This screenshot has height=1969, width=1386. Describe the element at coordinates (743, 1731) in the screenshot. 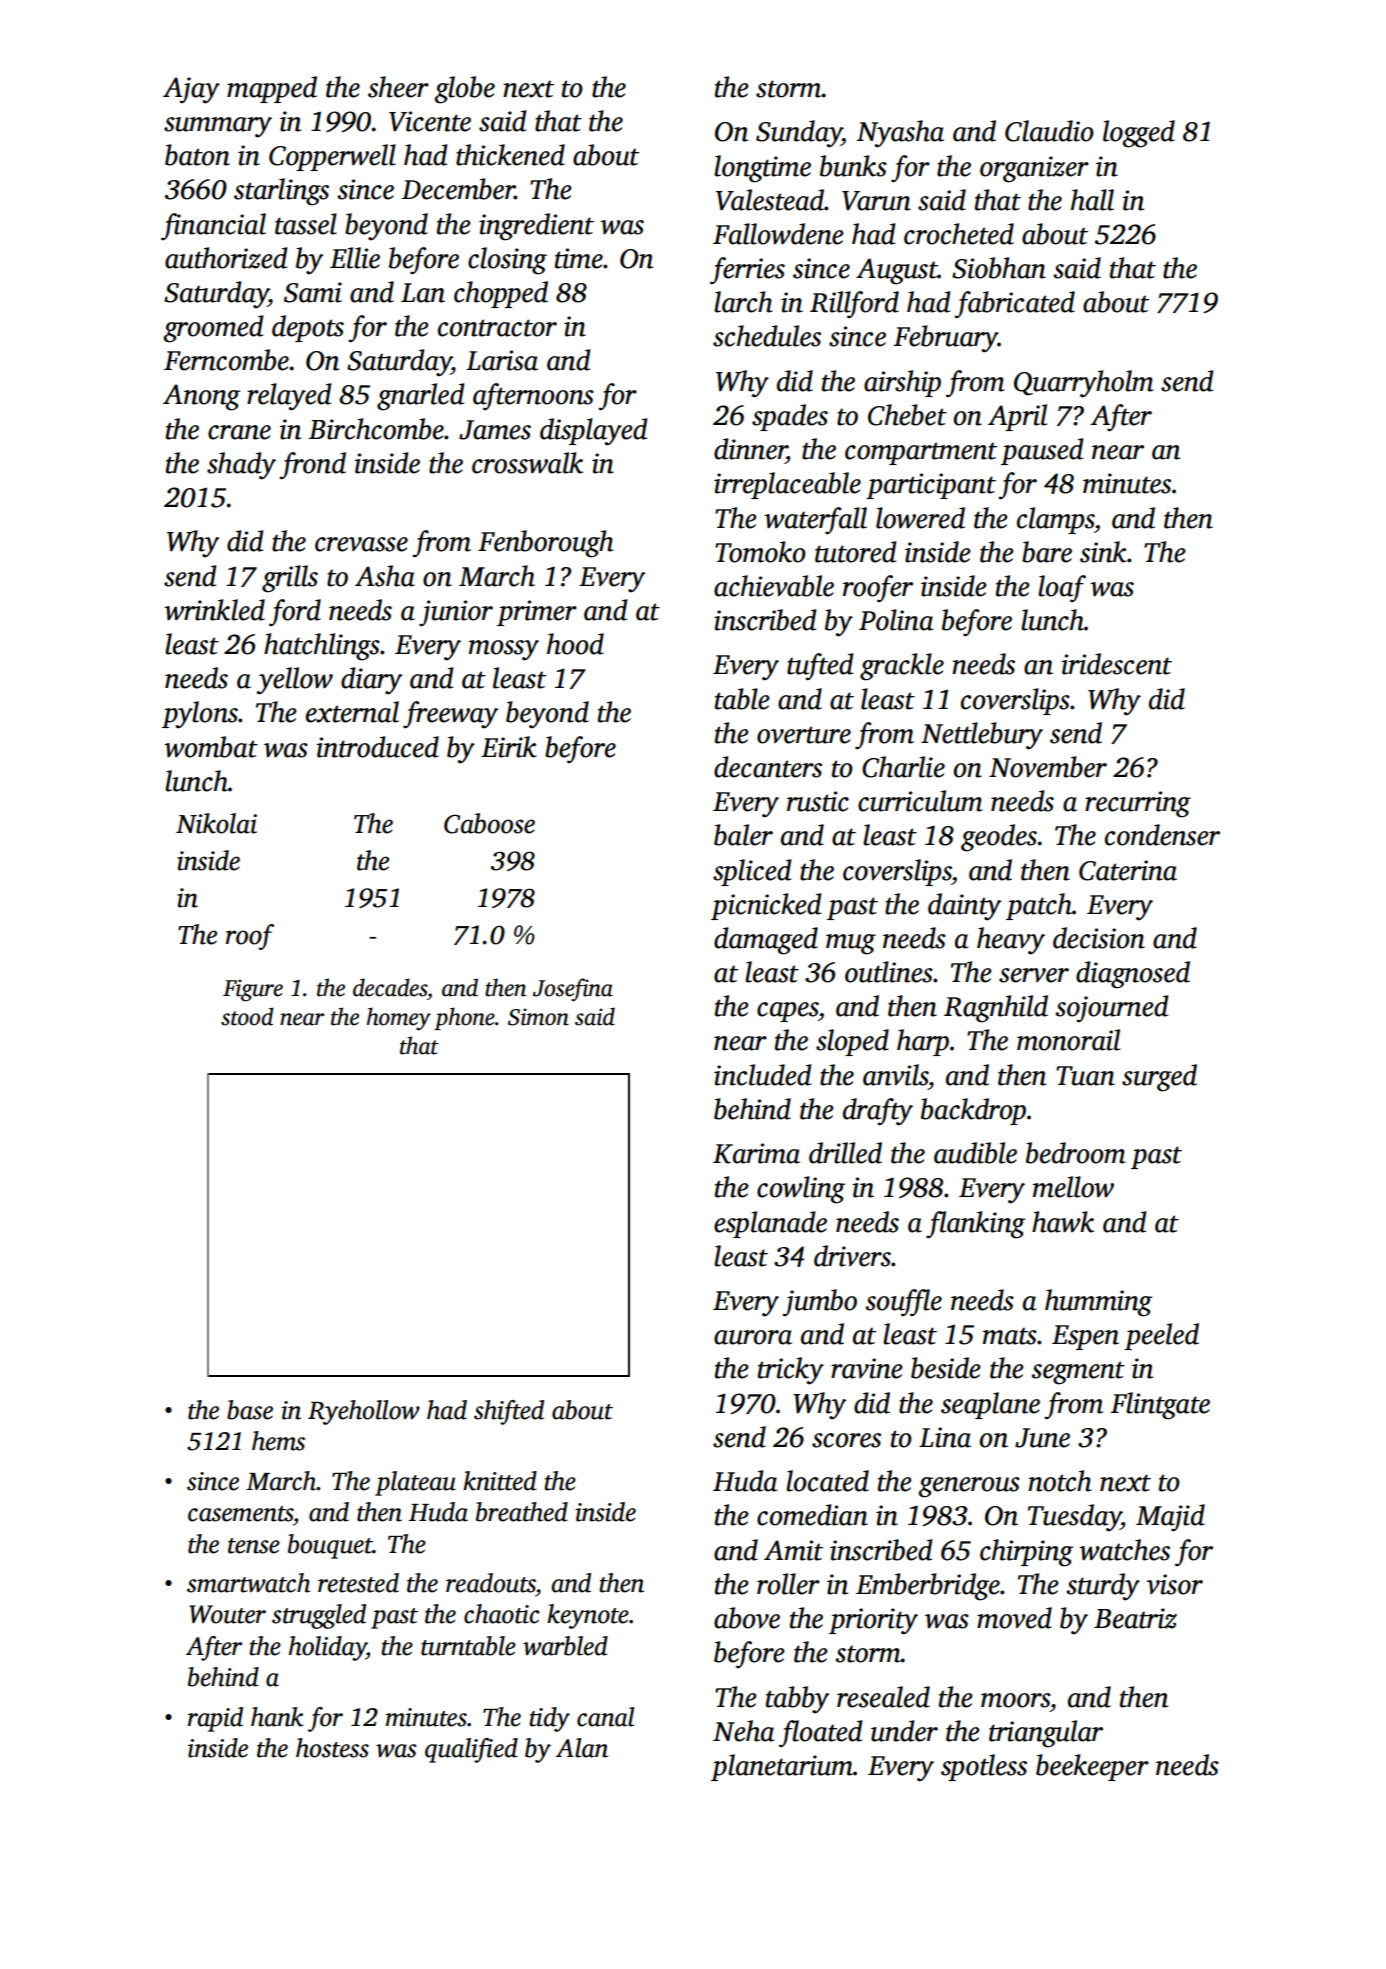

I see `Neha` at that location.
